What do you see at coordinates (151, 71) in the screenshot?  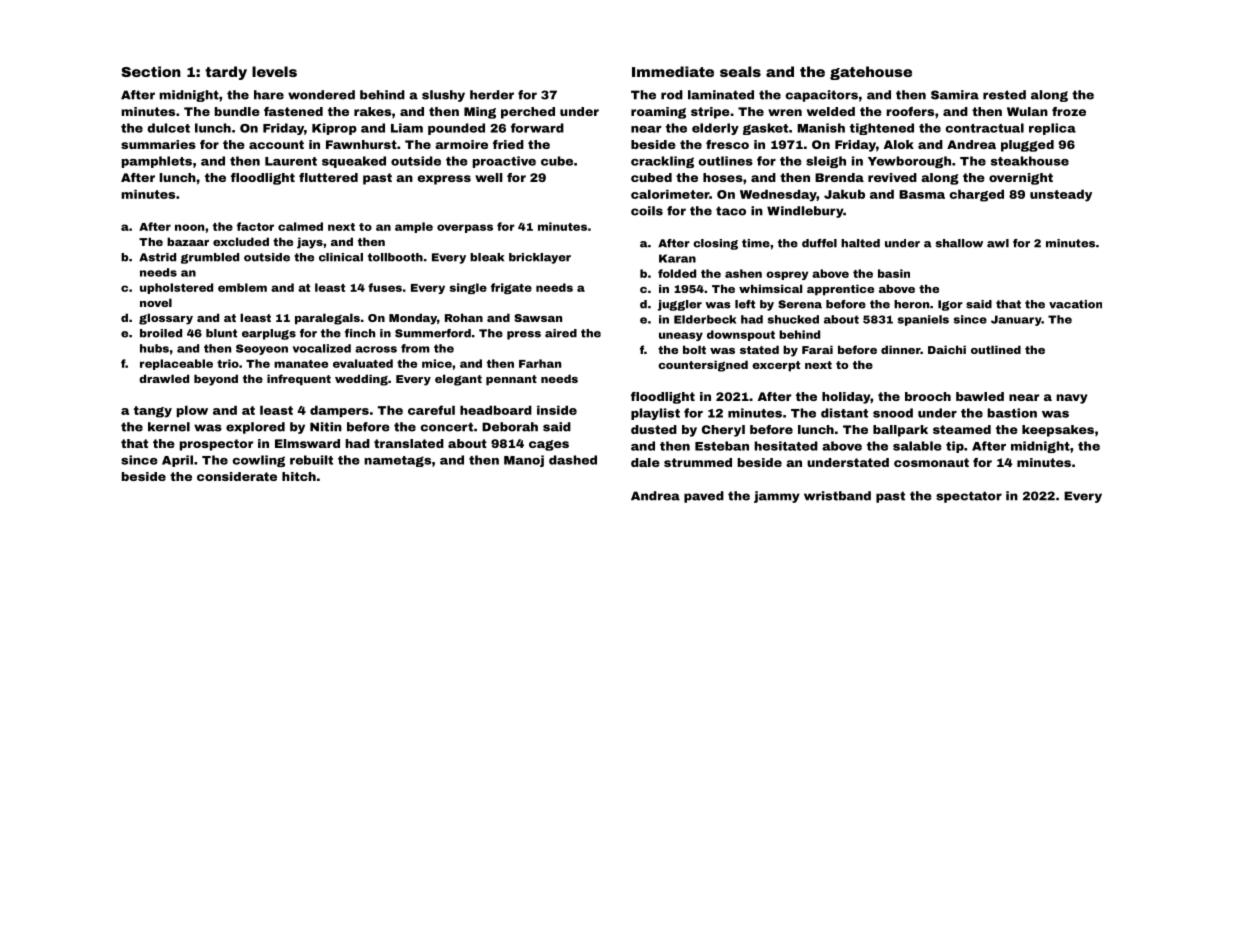 I see `Section` at bounding box center [151, 71].
